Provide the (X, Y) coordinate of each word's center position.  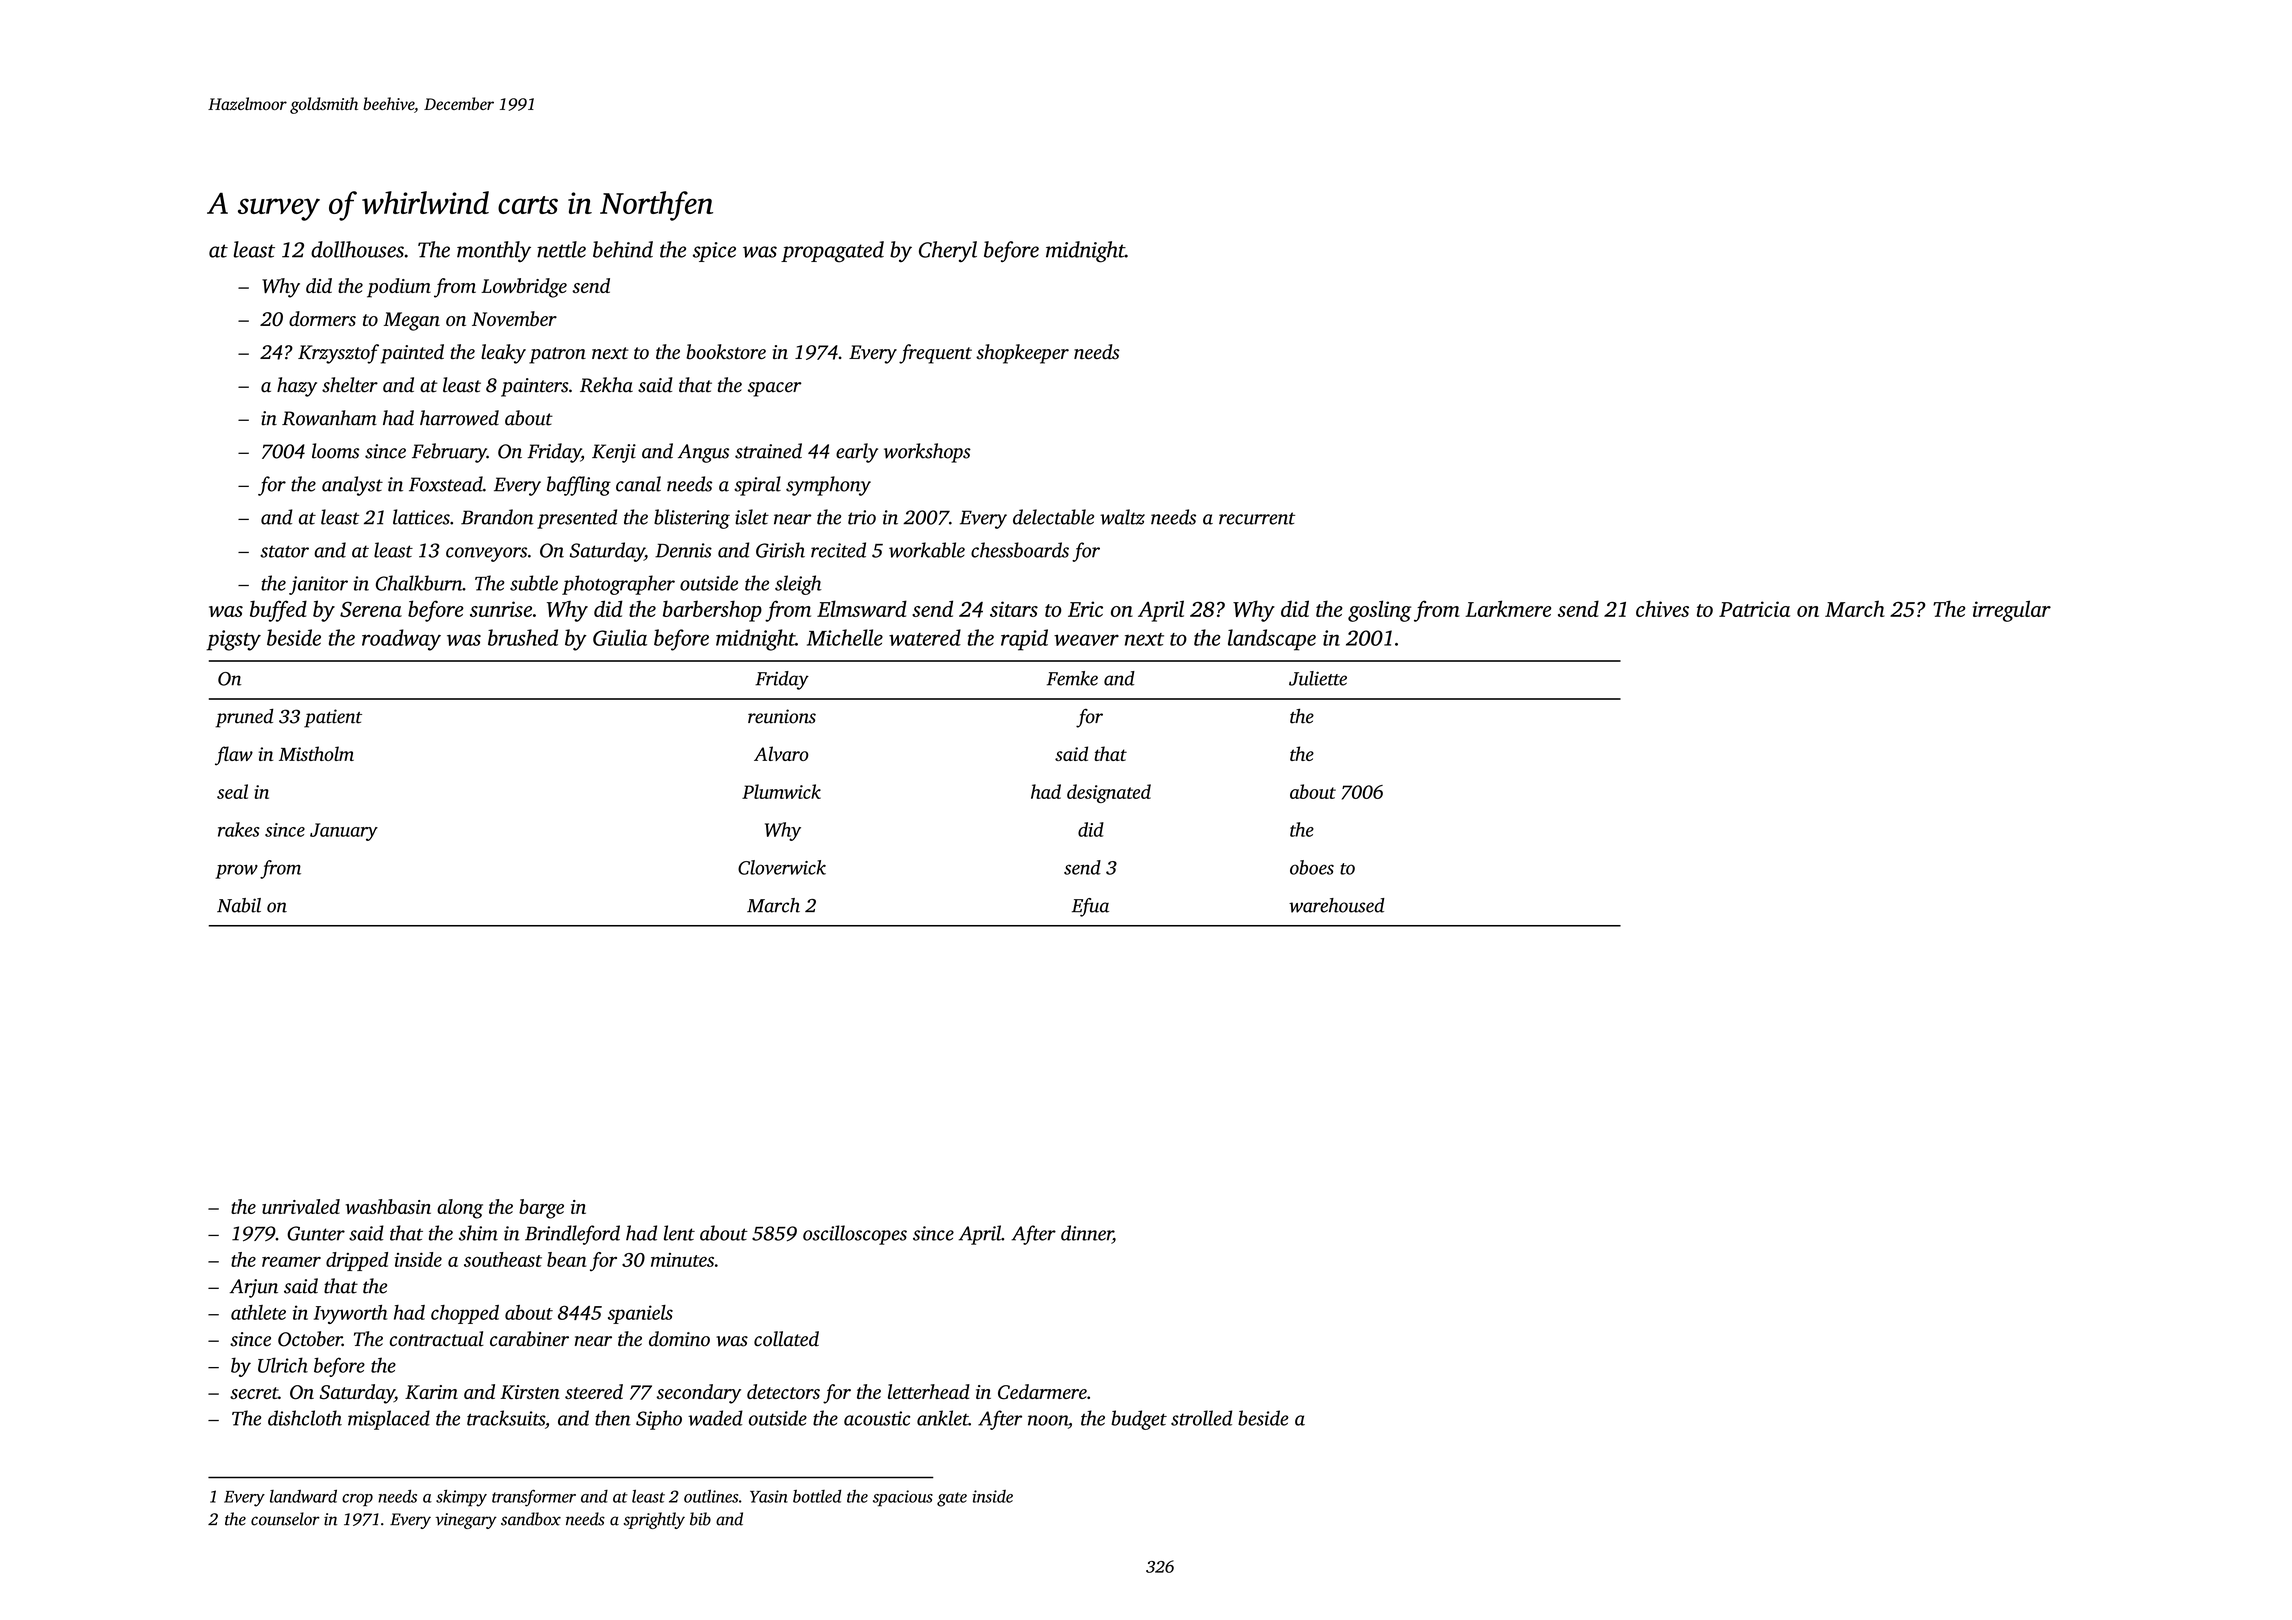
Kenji (614, 453)
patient (333, 718)
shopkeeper (1022, 354)
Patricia (1754, 609)
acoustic (877, 1418)
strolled (1201, 1418)
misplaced (389, 1420)
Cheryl (948, 251)
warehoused (1337, 905)
